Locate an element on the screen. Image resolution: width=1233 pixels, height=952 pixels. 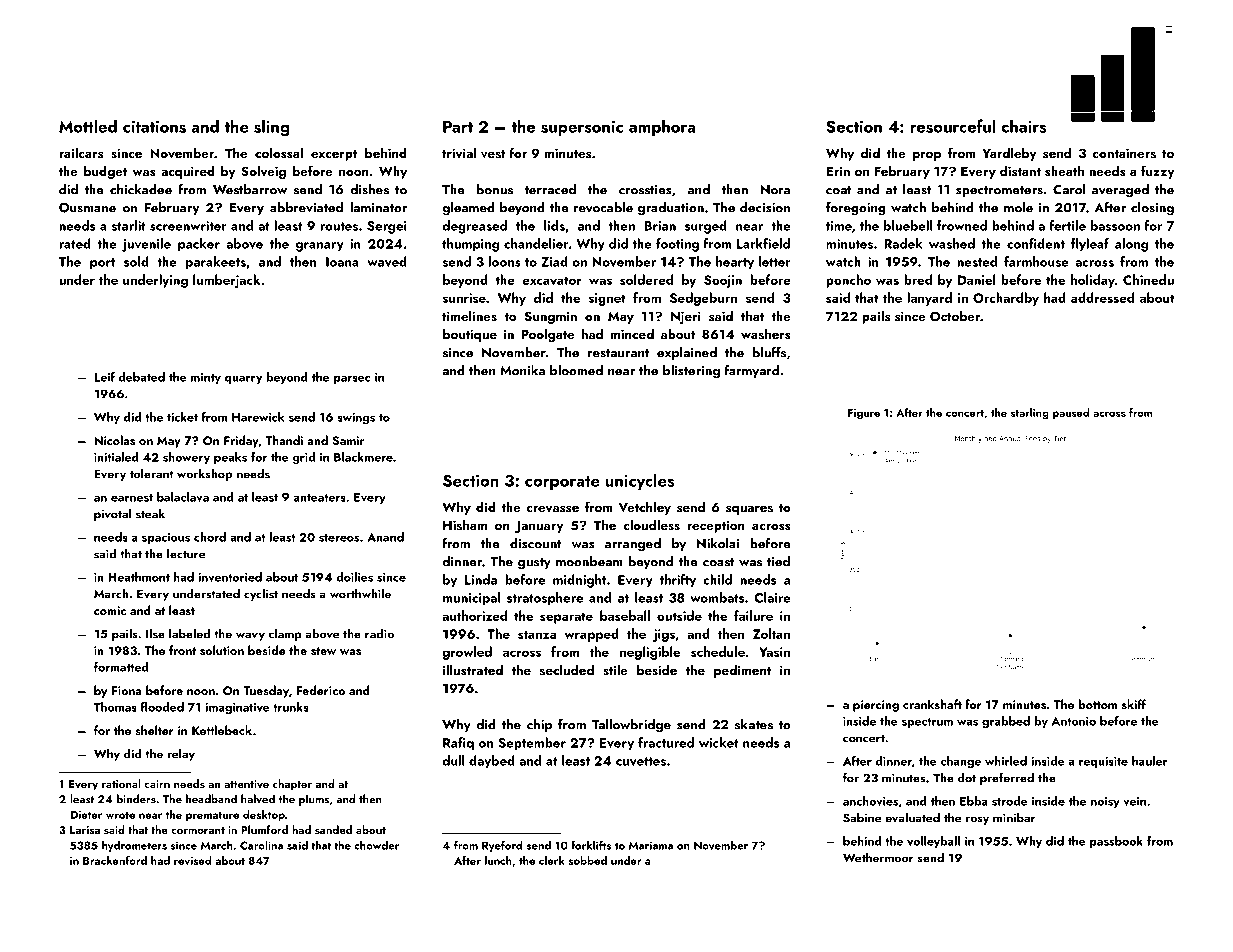
Chinedu is located at coordinates (1148, 279).
